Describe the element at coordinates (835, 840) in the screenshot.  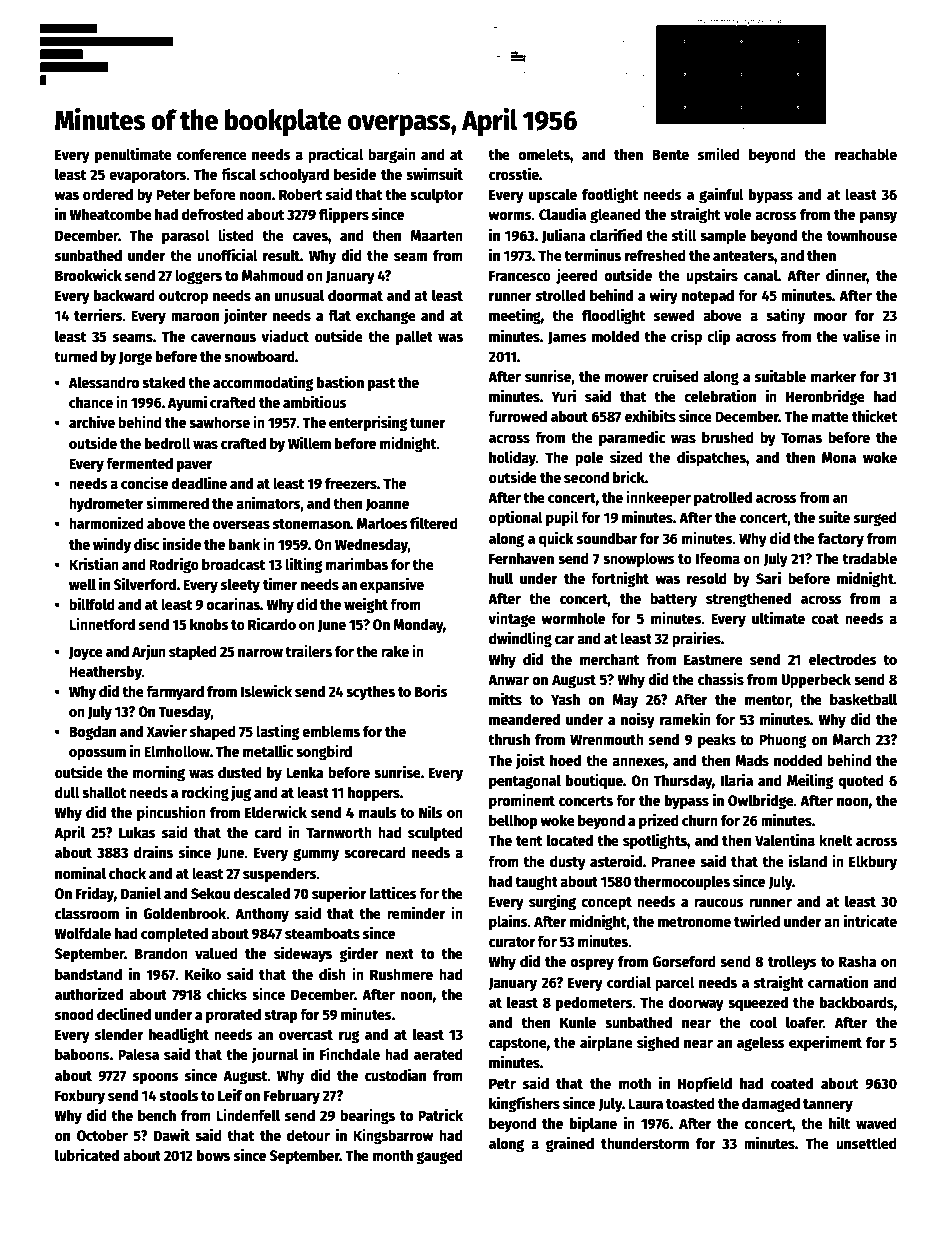
I see `knelt` at that location.
